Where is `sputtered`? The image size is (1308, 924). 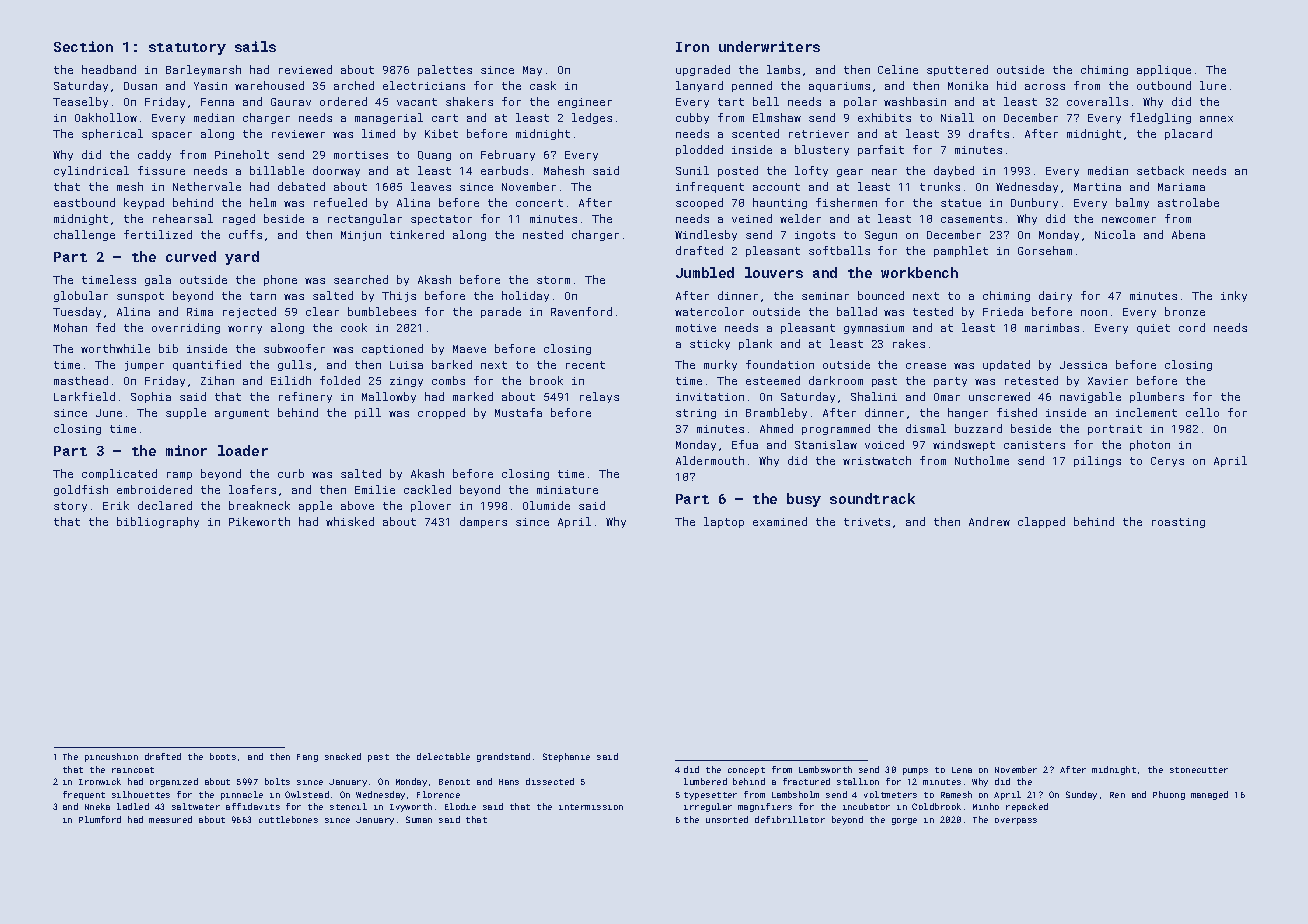 sputtered is located at coordinates (957, 70).
